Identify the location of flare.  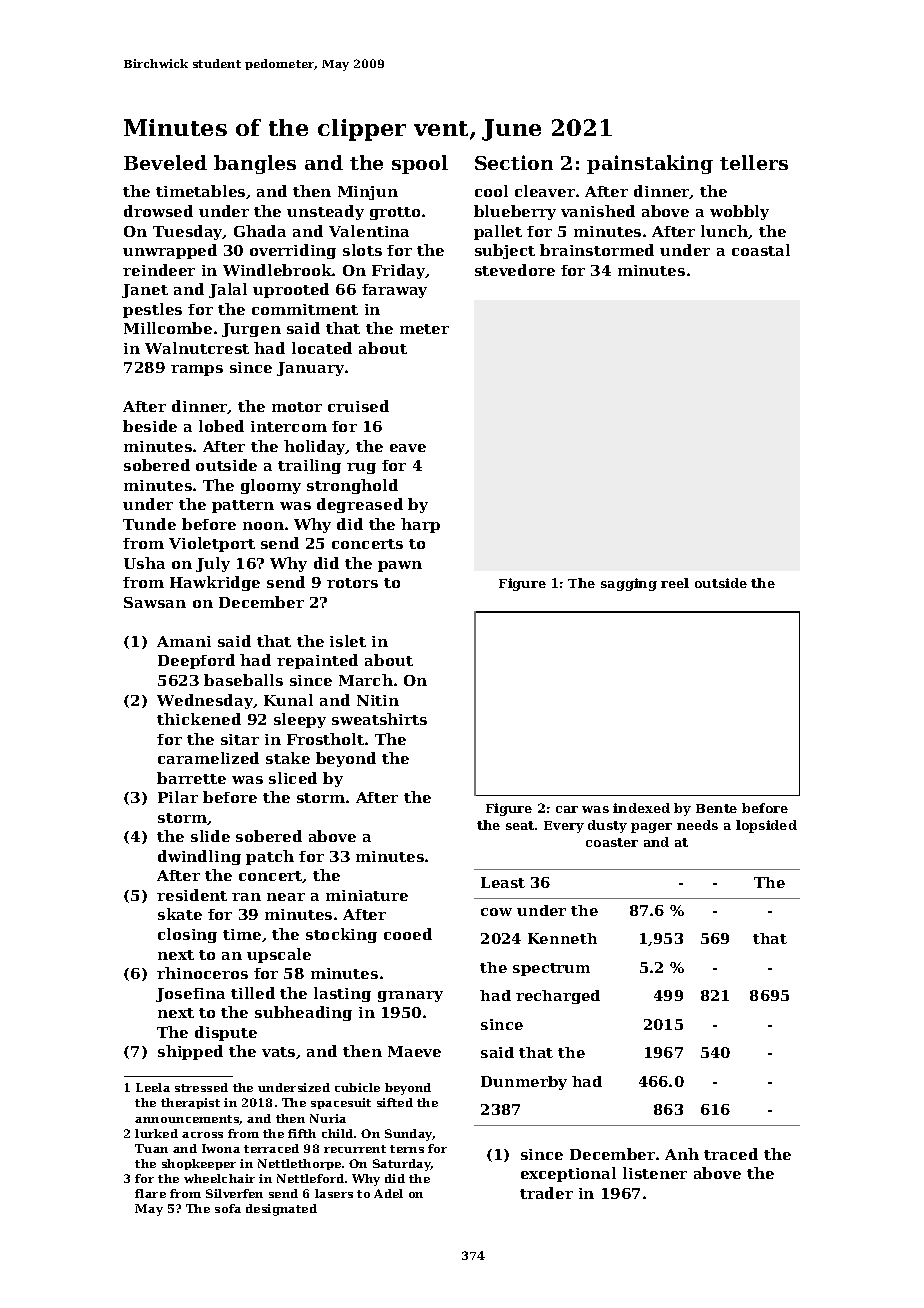
(150, 1193).
